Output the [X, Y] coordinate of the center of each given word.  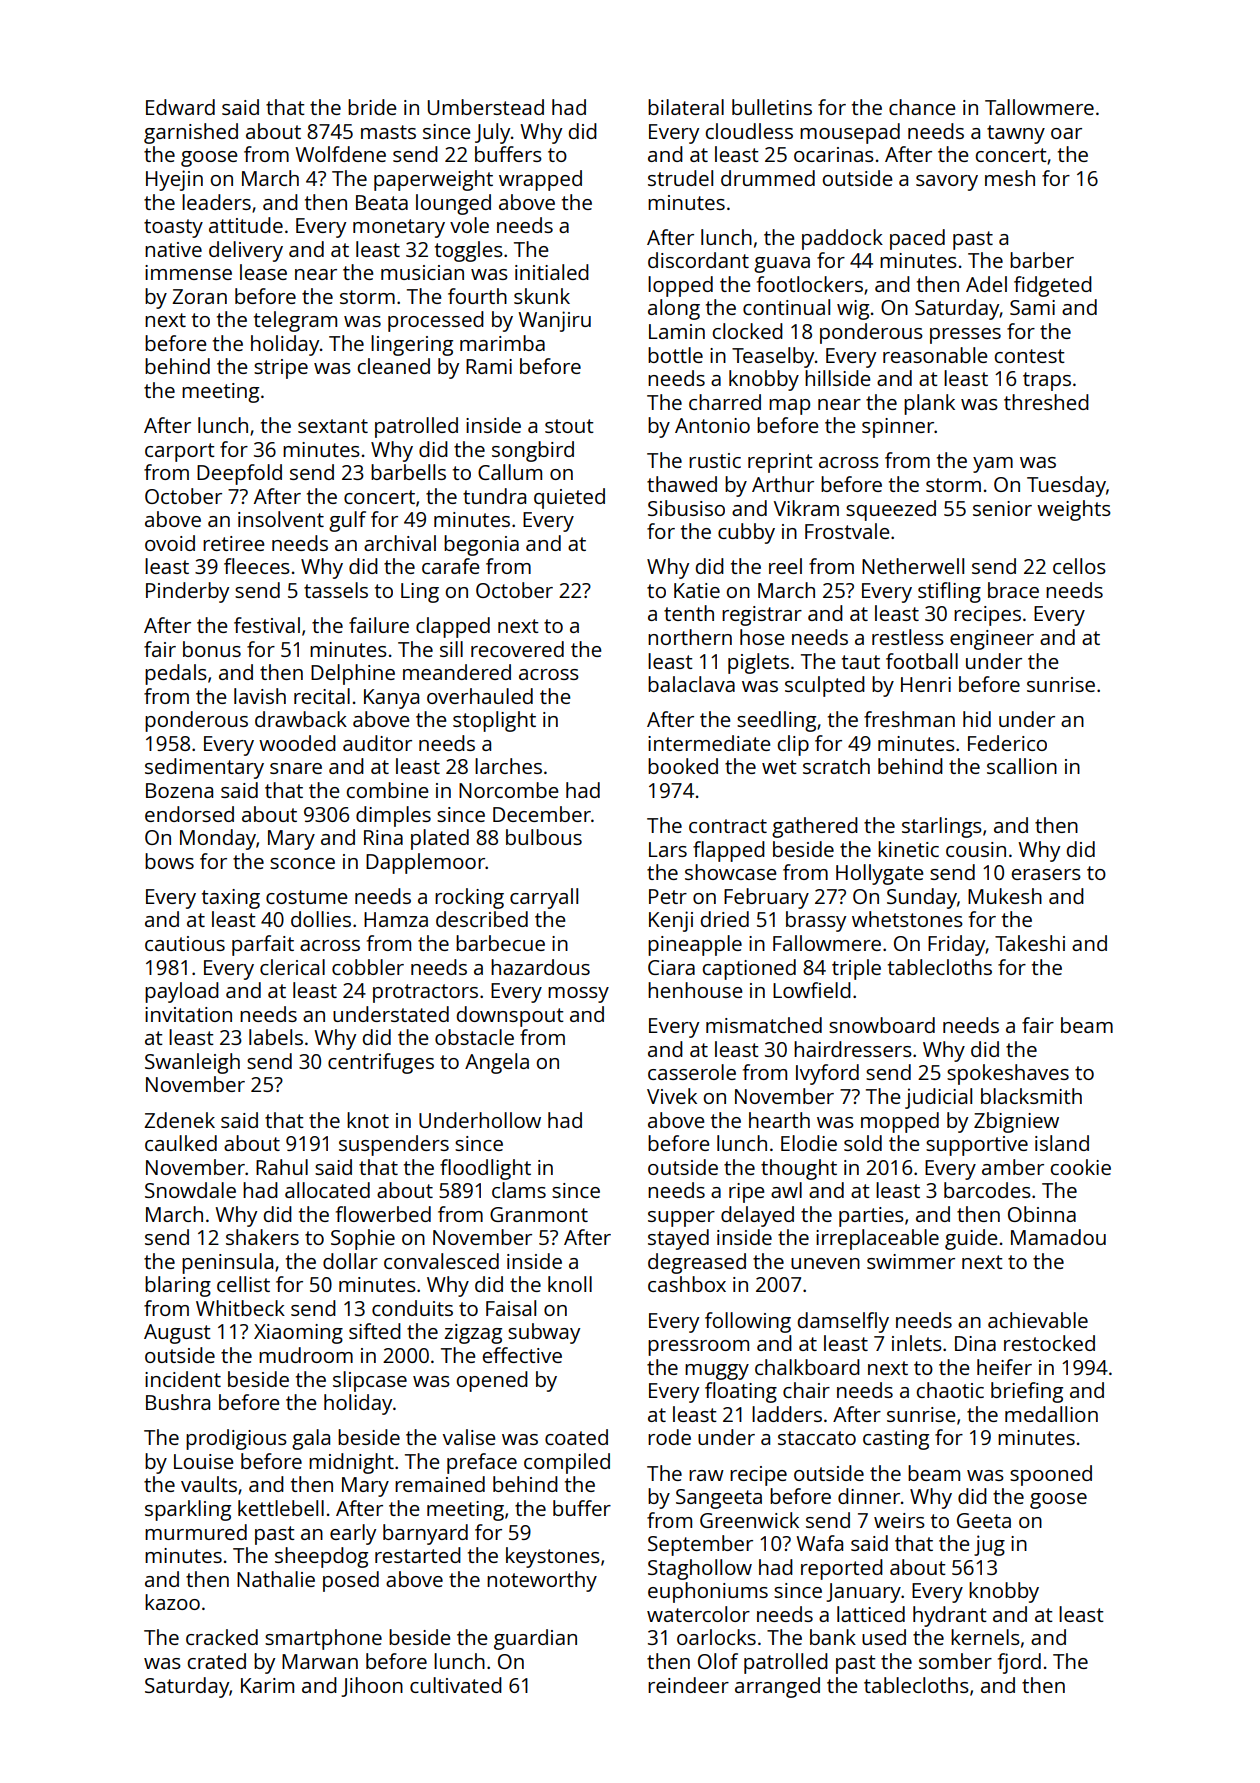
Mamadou [1058, 1237]
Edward [180, 107]
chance [922, 107]
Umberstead [486, 107]
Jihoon [372, 1687]
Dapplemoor [425, 863]
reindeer [688, 1685]
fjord [1019, 1663]
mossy [578, 995]
